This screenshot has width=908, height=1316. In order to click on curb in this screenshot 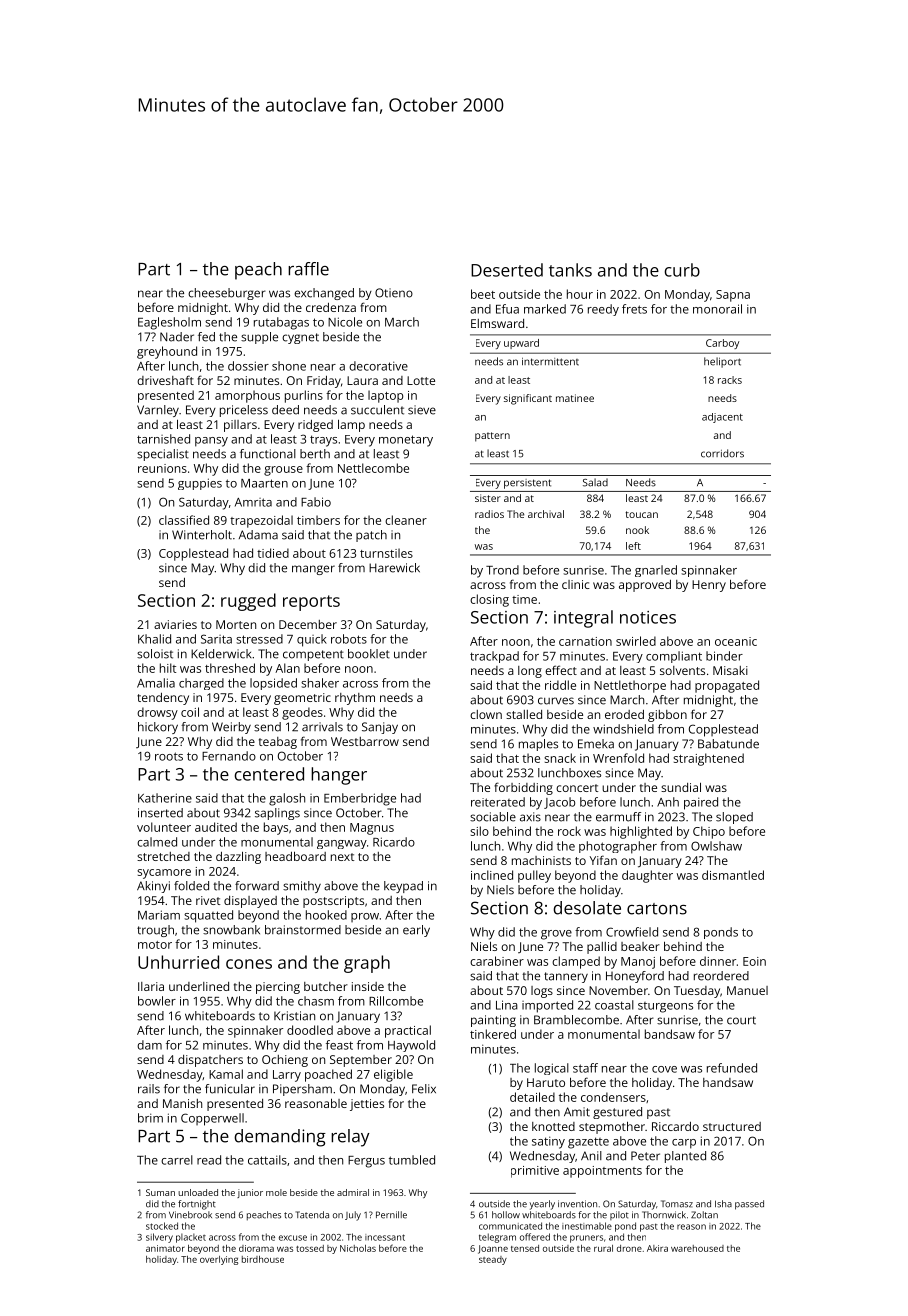, I will do `click(682, 270)`.
